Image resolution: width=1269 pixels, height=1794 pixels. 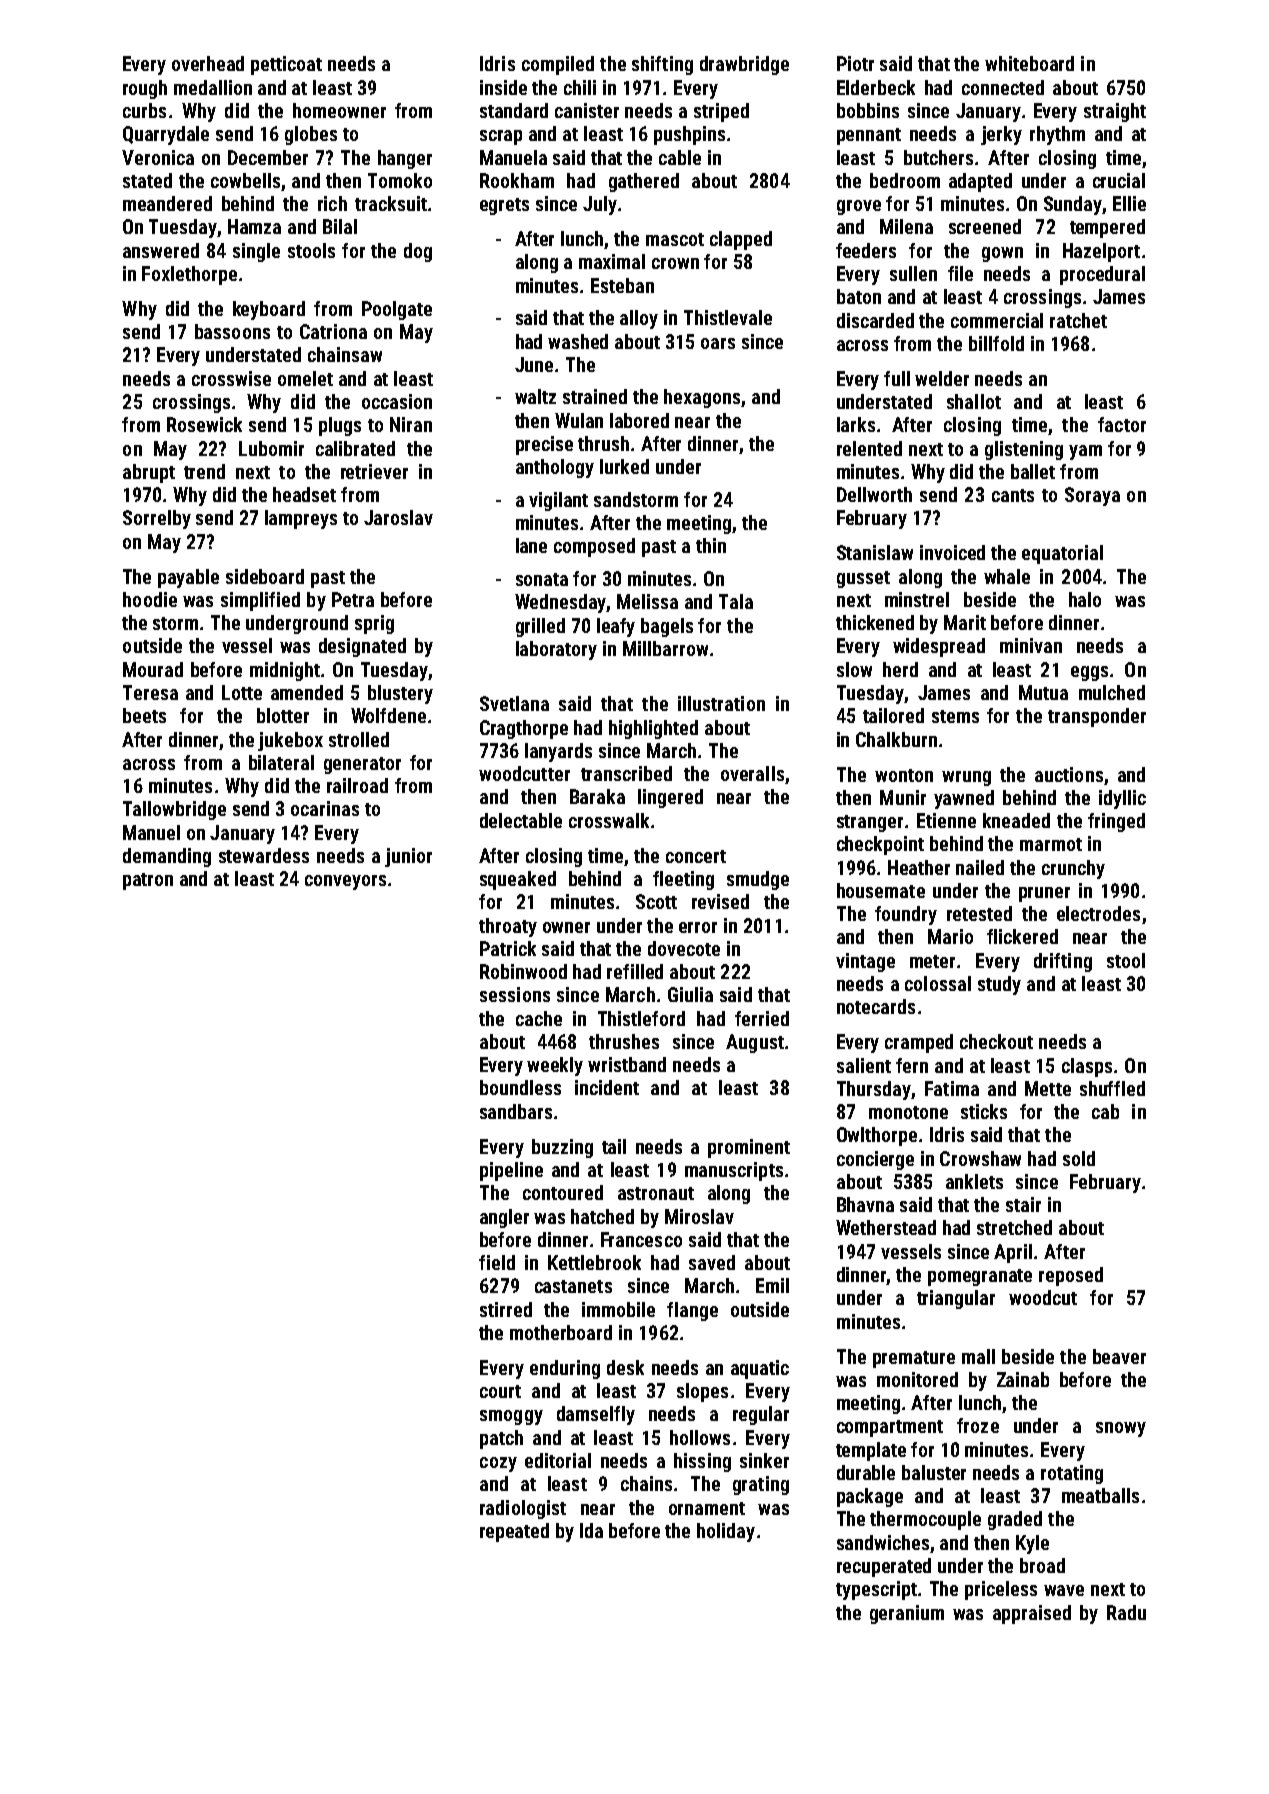 What do you see at coordinates (511, 1171) in the screenshot?
I see `pipeline` at bounding box center [511, 1171].
